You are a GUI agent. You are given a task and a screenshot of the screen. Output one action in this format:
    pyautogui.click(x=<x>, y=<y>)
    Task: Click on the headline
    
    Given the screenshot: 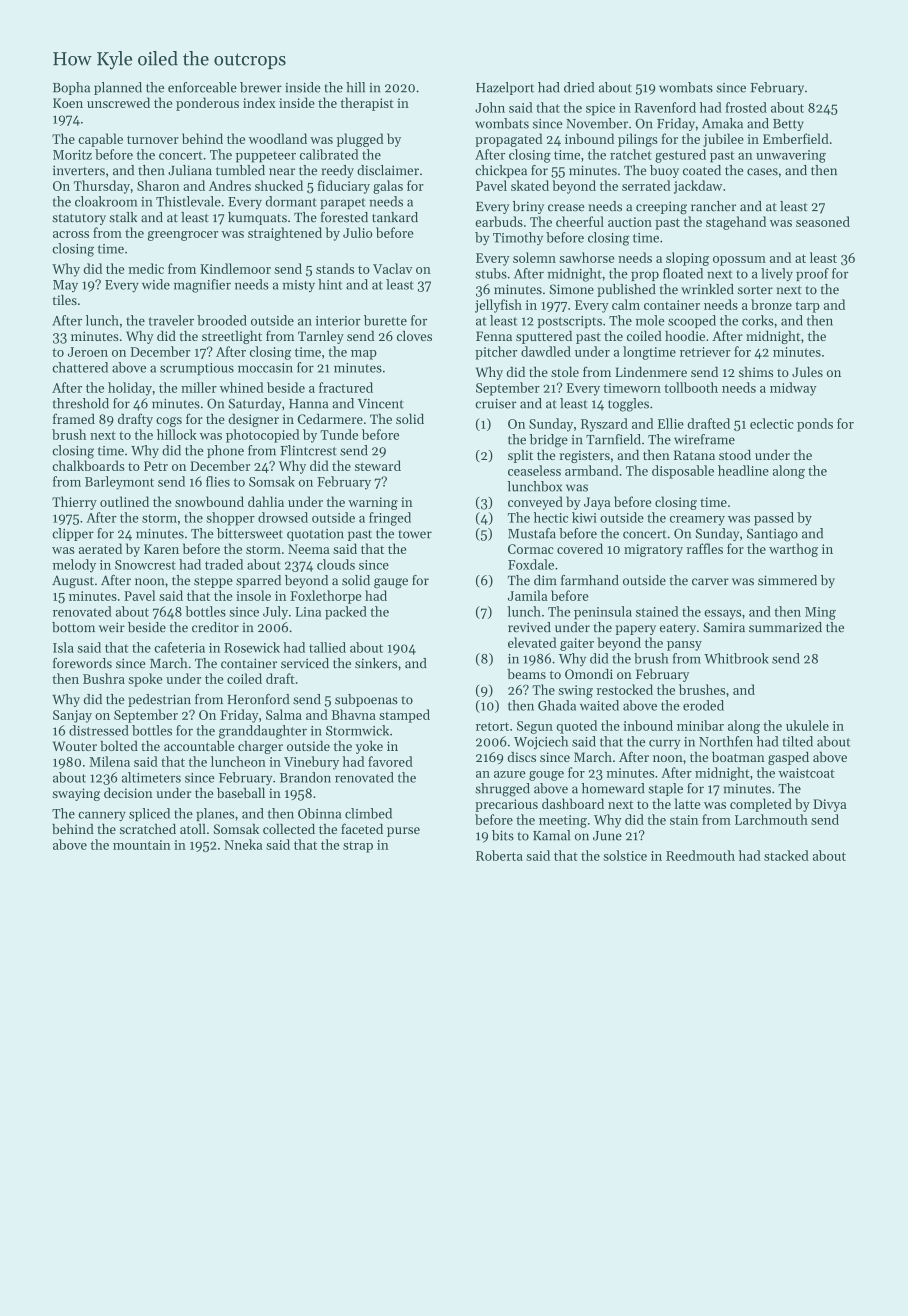 What is the action you would take?
    pyautogui.click(x=743, y=470)
